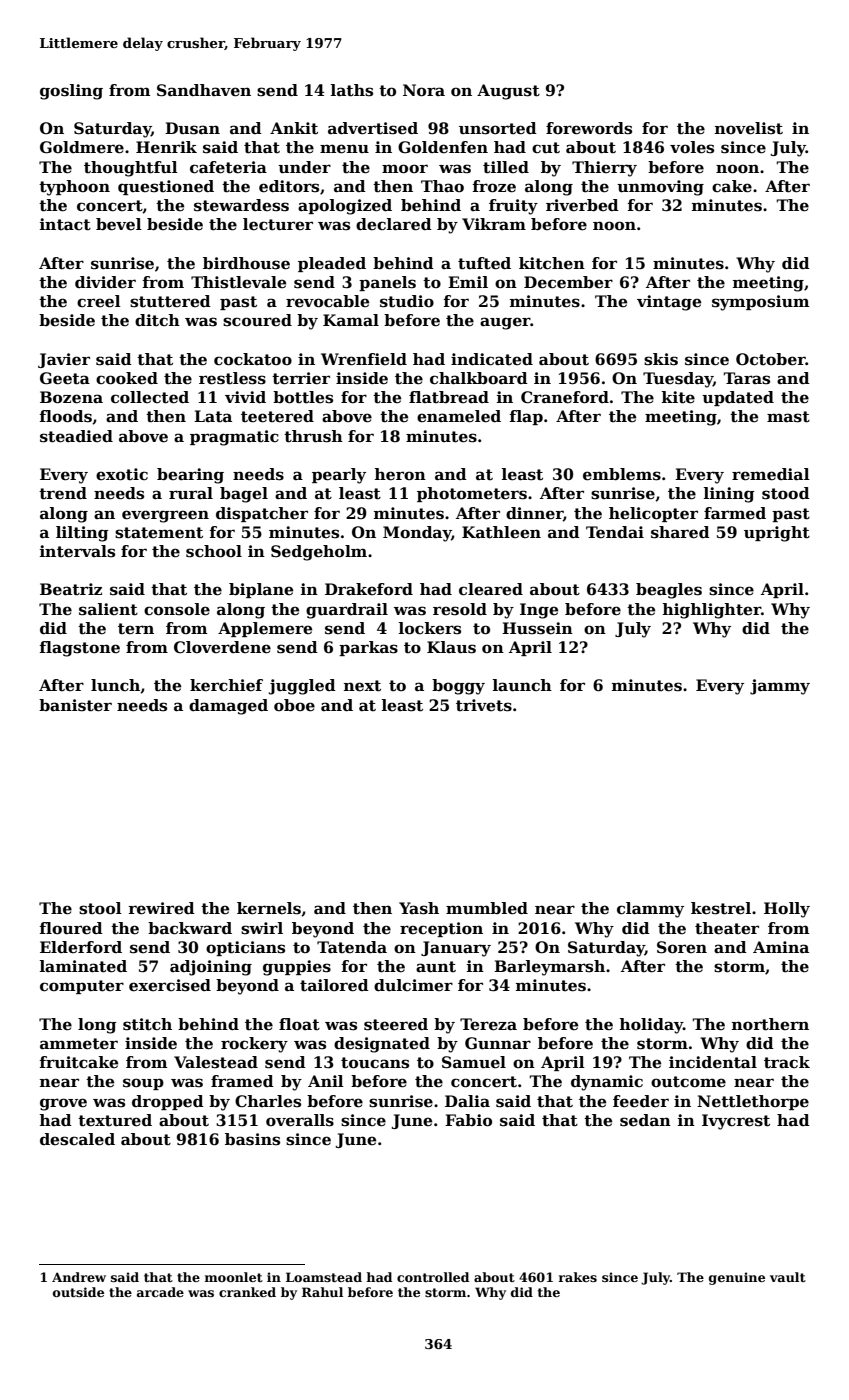 Image resolution: width=849 pixels, height=1400 pixels. I want to click on divider, so click(105, 282).
